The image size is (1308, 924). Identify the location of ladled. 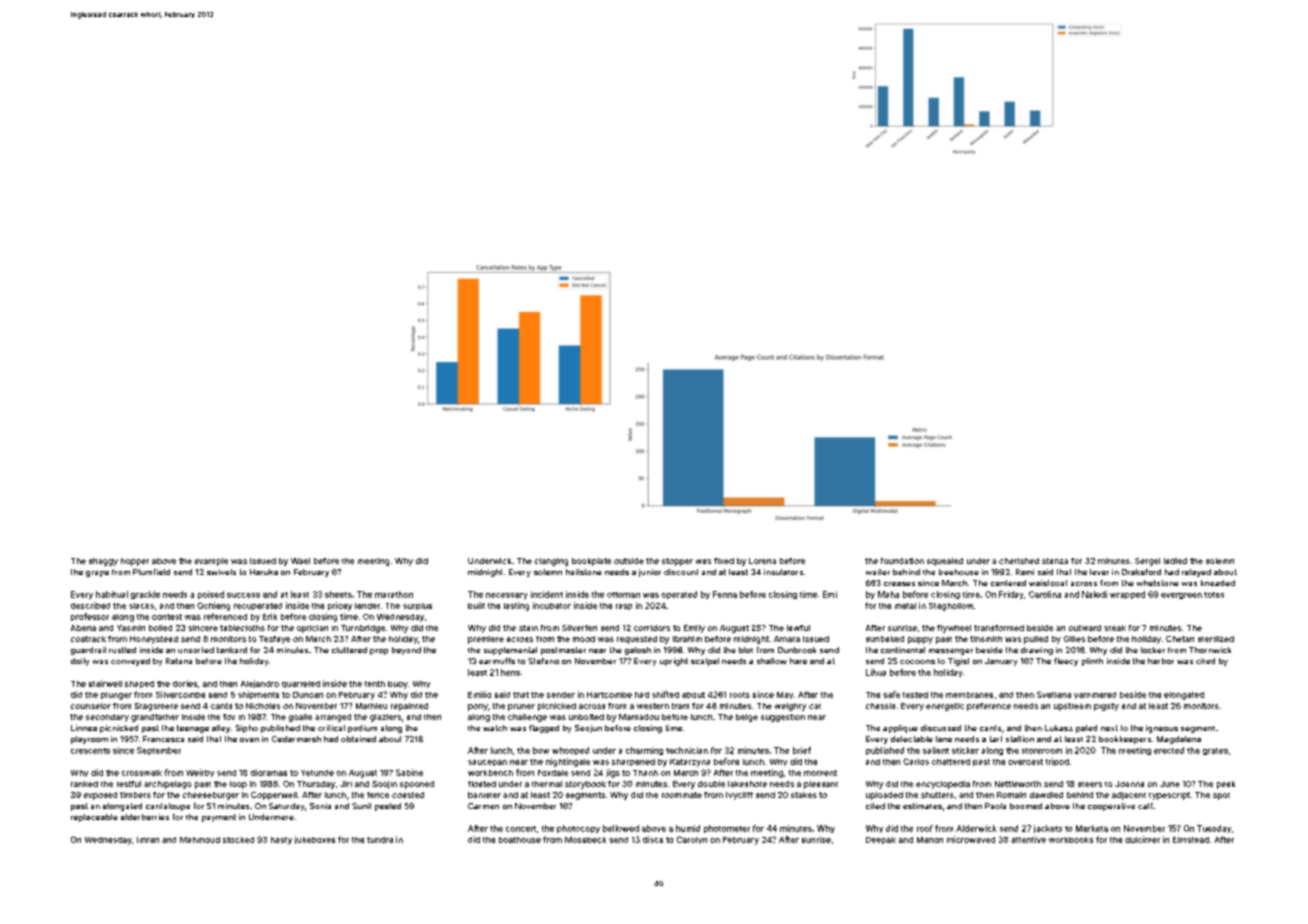
(1175, 561).
